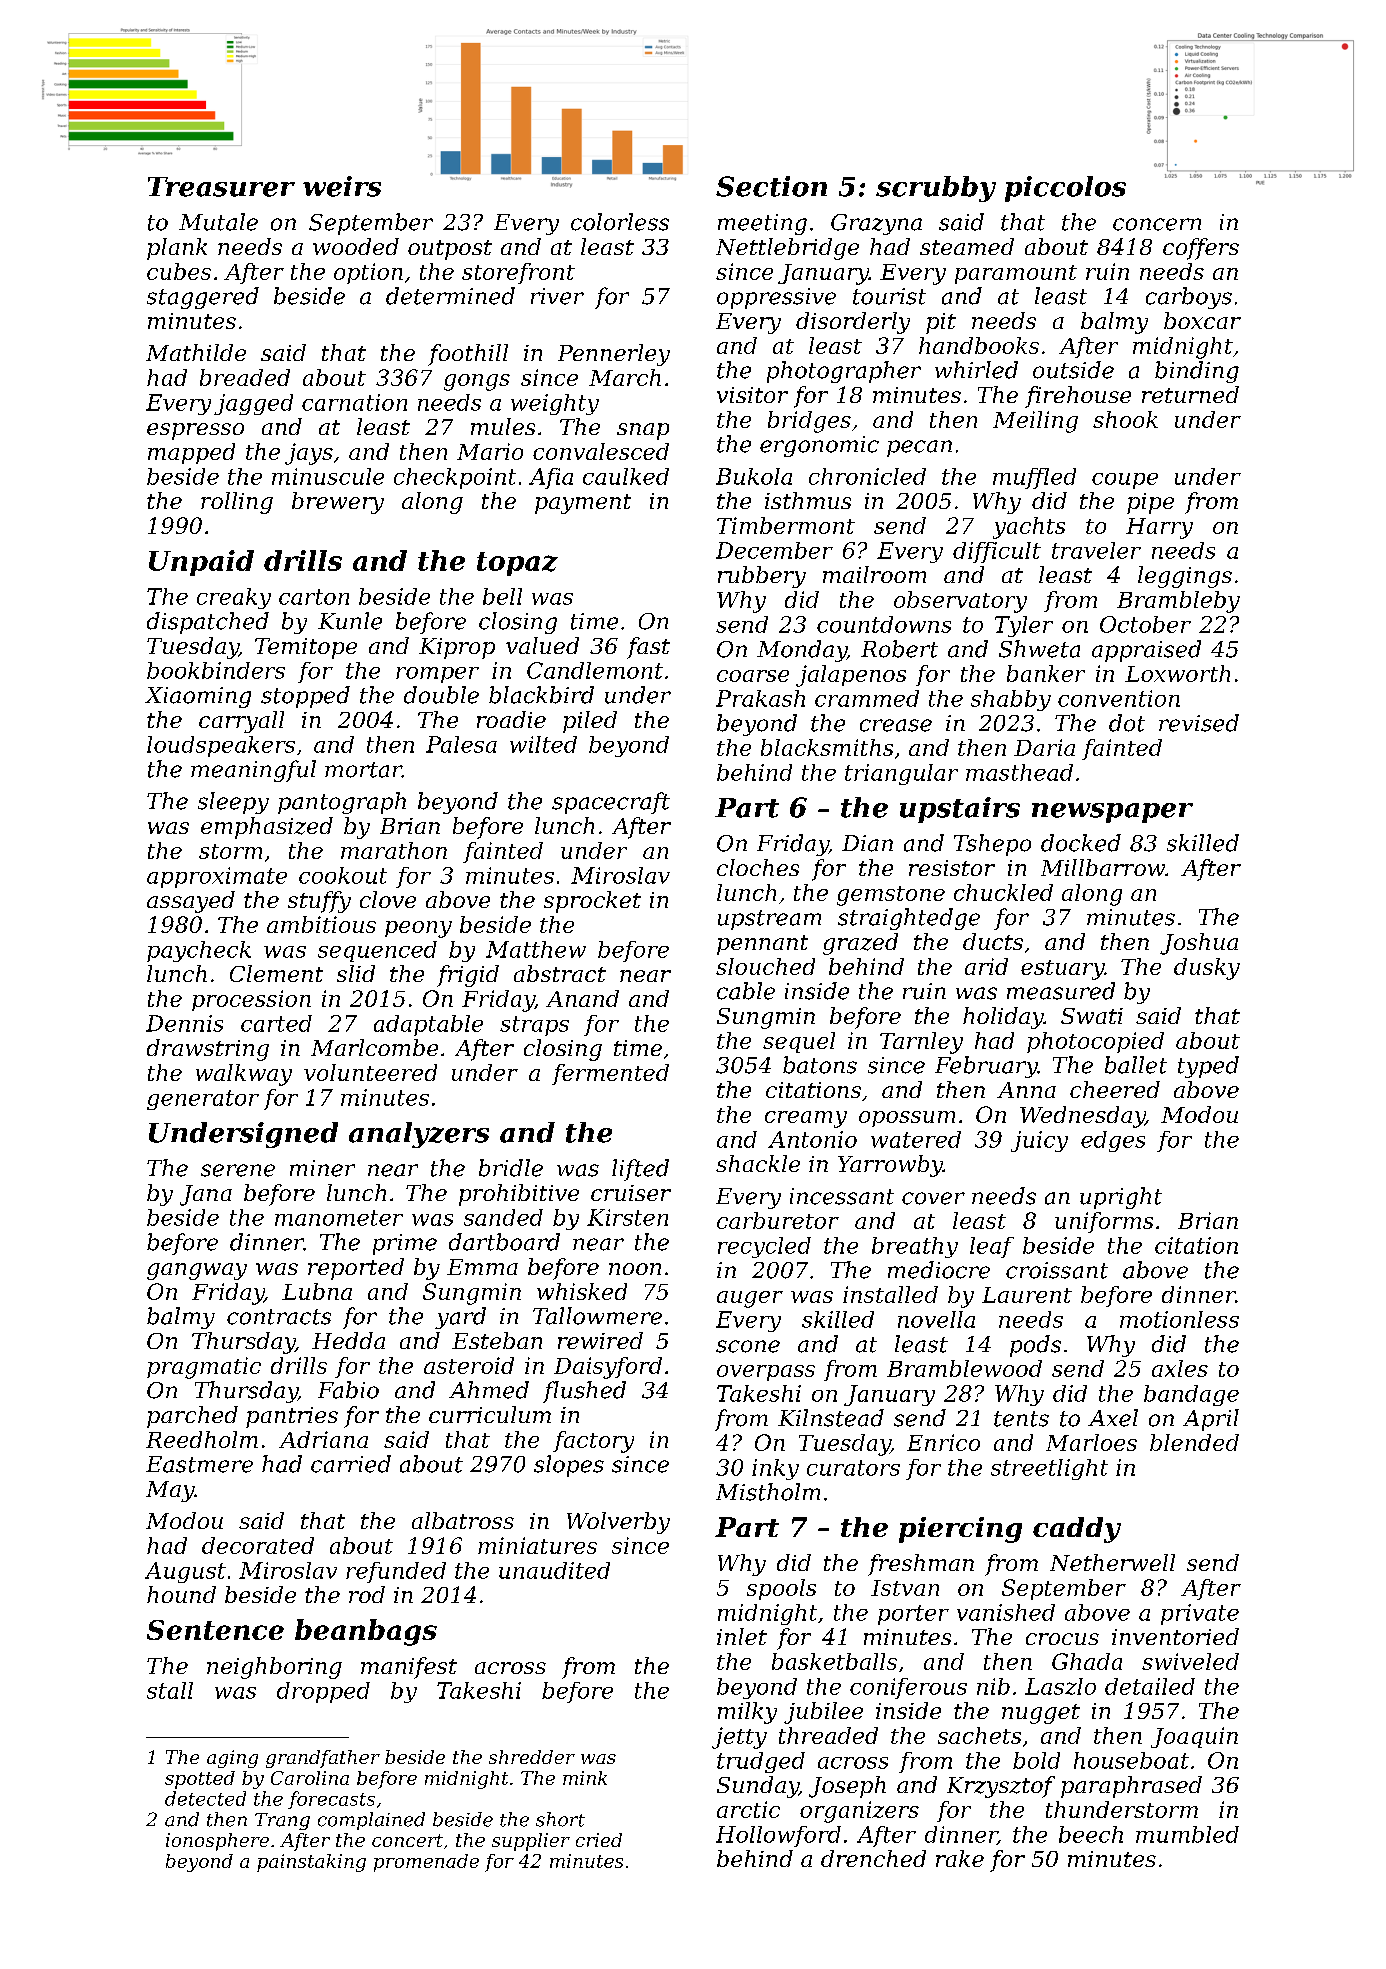  I want to click on beanbags, so click(366, 1632).
